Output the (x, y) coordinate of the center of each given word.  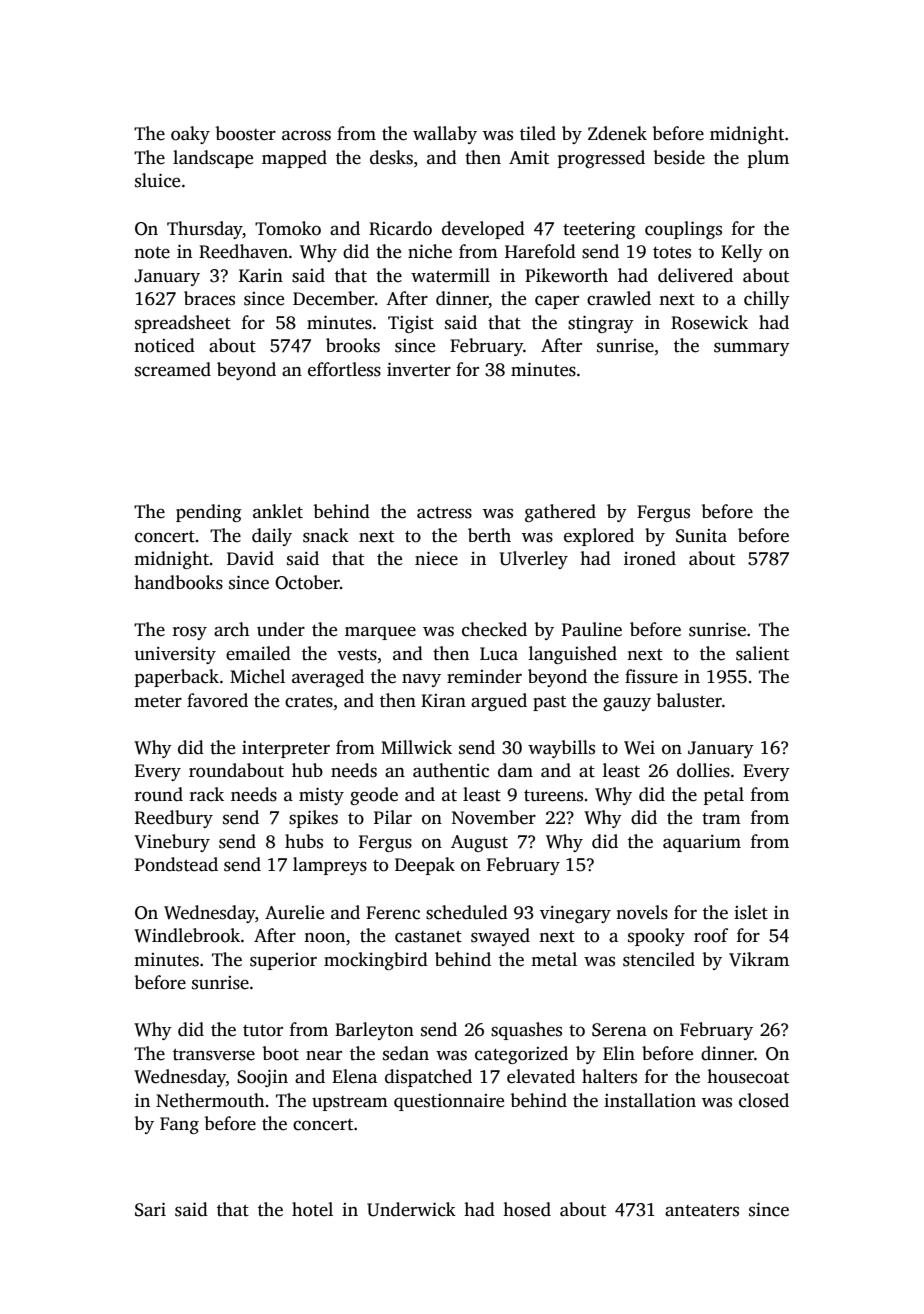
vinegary (575, 914)
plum (768, 159)
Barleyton (374, 1031)
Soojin (262, 1078)
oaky (190, 135)
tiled (538, 133)
